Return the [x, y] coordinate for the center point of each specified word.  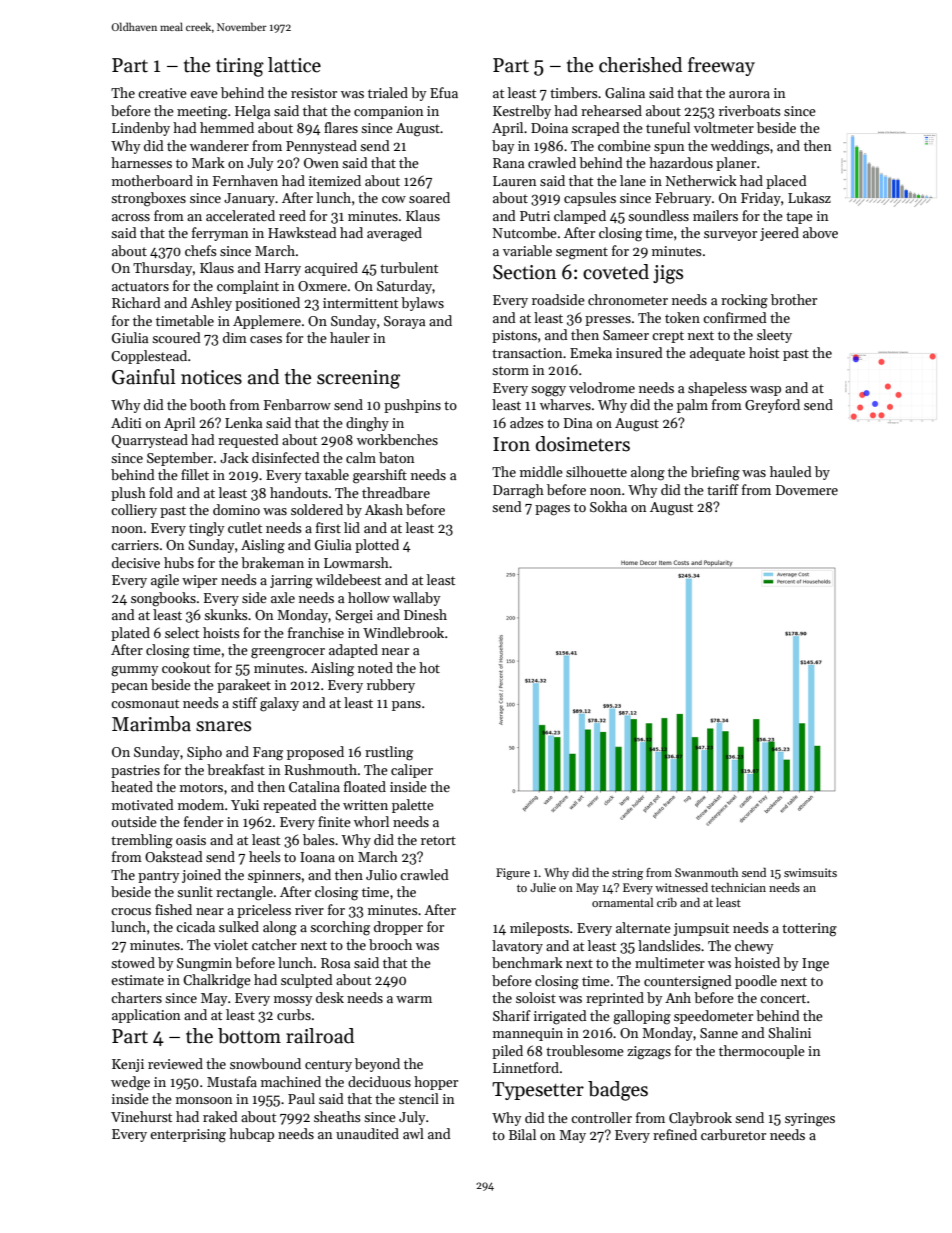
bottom [249, 1036]
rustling [389, 753]
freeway [721, 66]
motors [201, 787]
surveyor [730, 236]
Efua [444, 92]
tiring [240, 67]
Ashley [211, 304]
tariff [723, 489]
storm [510, 370]
